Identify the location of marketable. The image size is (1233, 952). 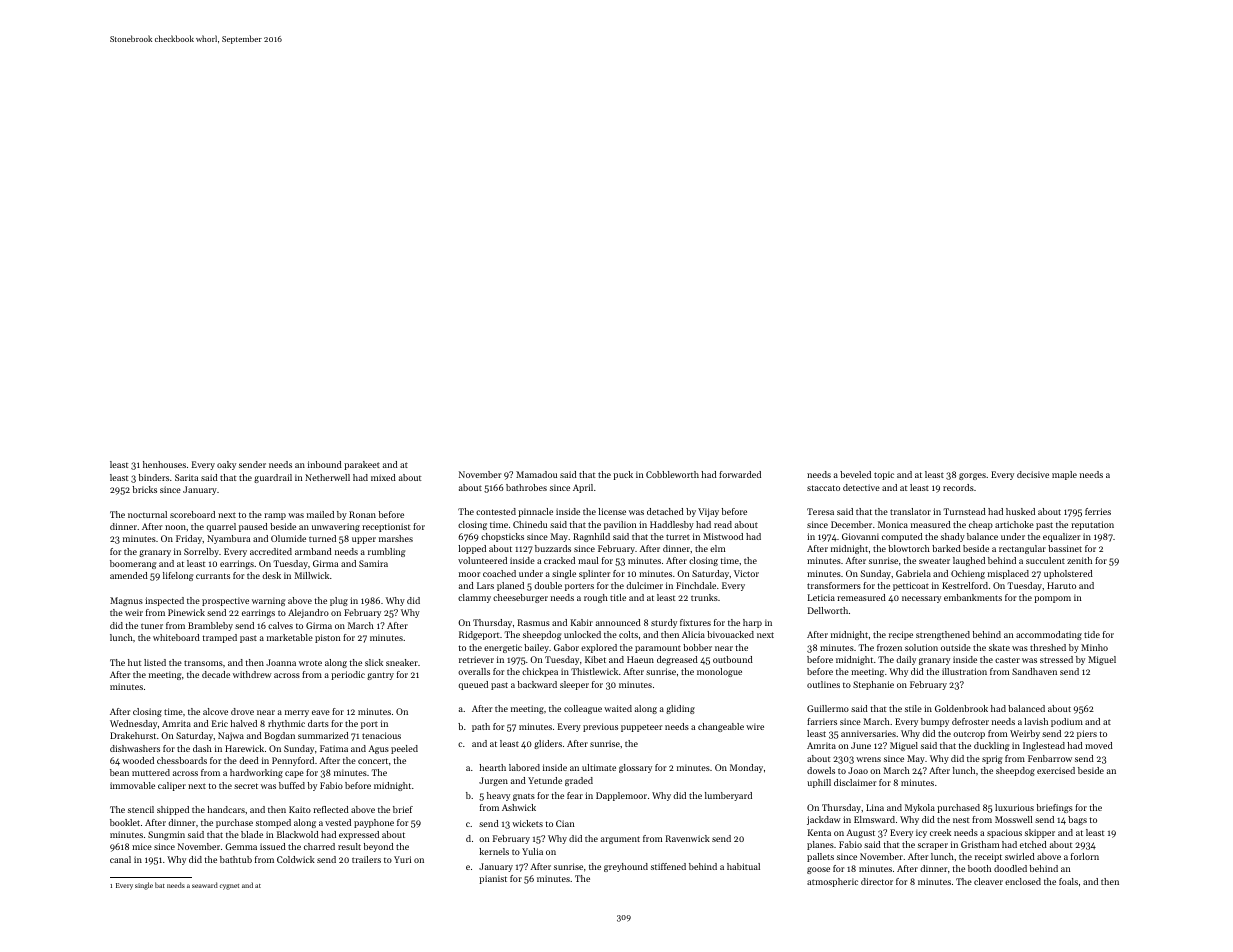
(290, 637).
